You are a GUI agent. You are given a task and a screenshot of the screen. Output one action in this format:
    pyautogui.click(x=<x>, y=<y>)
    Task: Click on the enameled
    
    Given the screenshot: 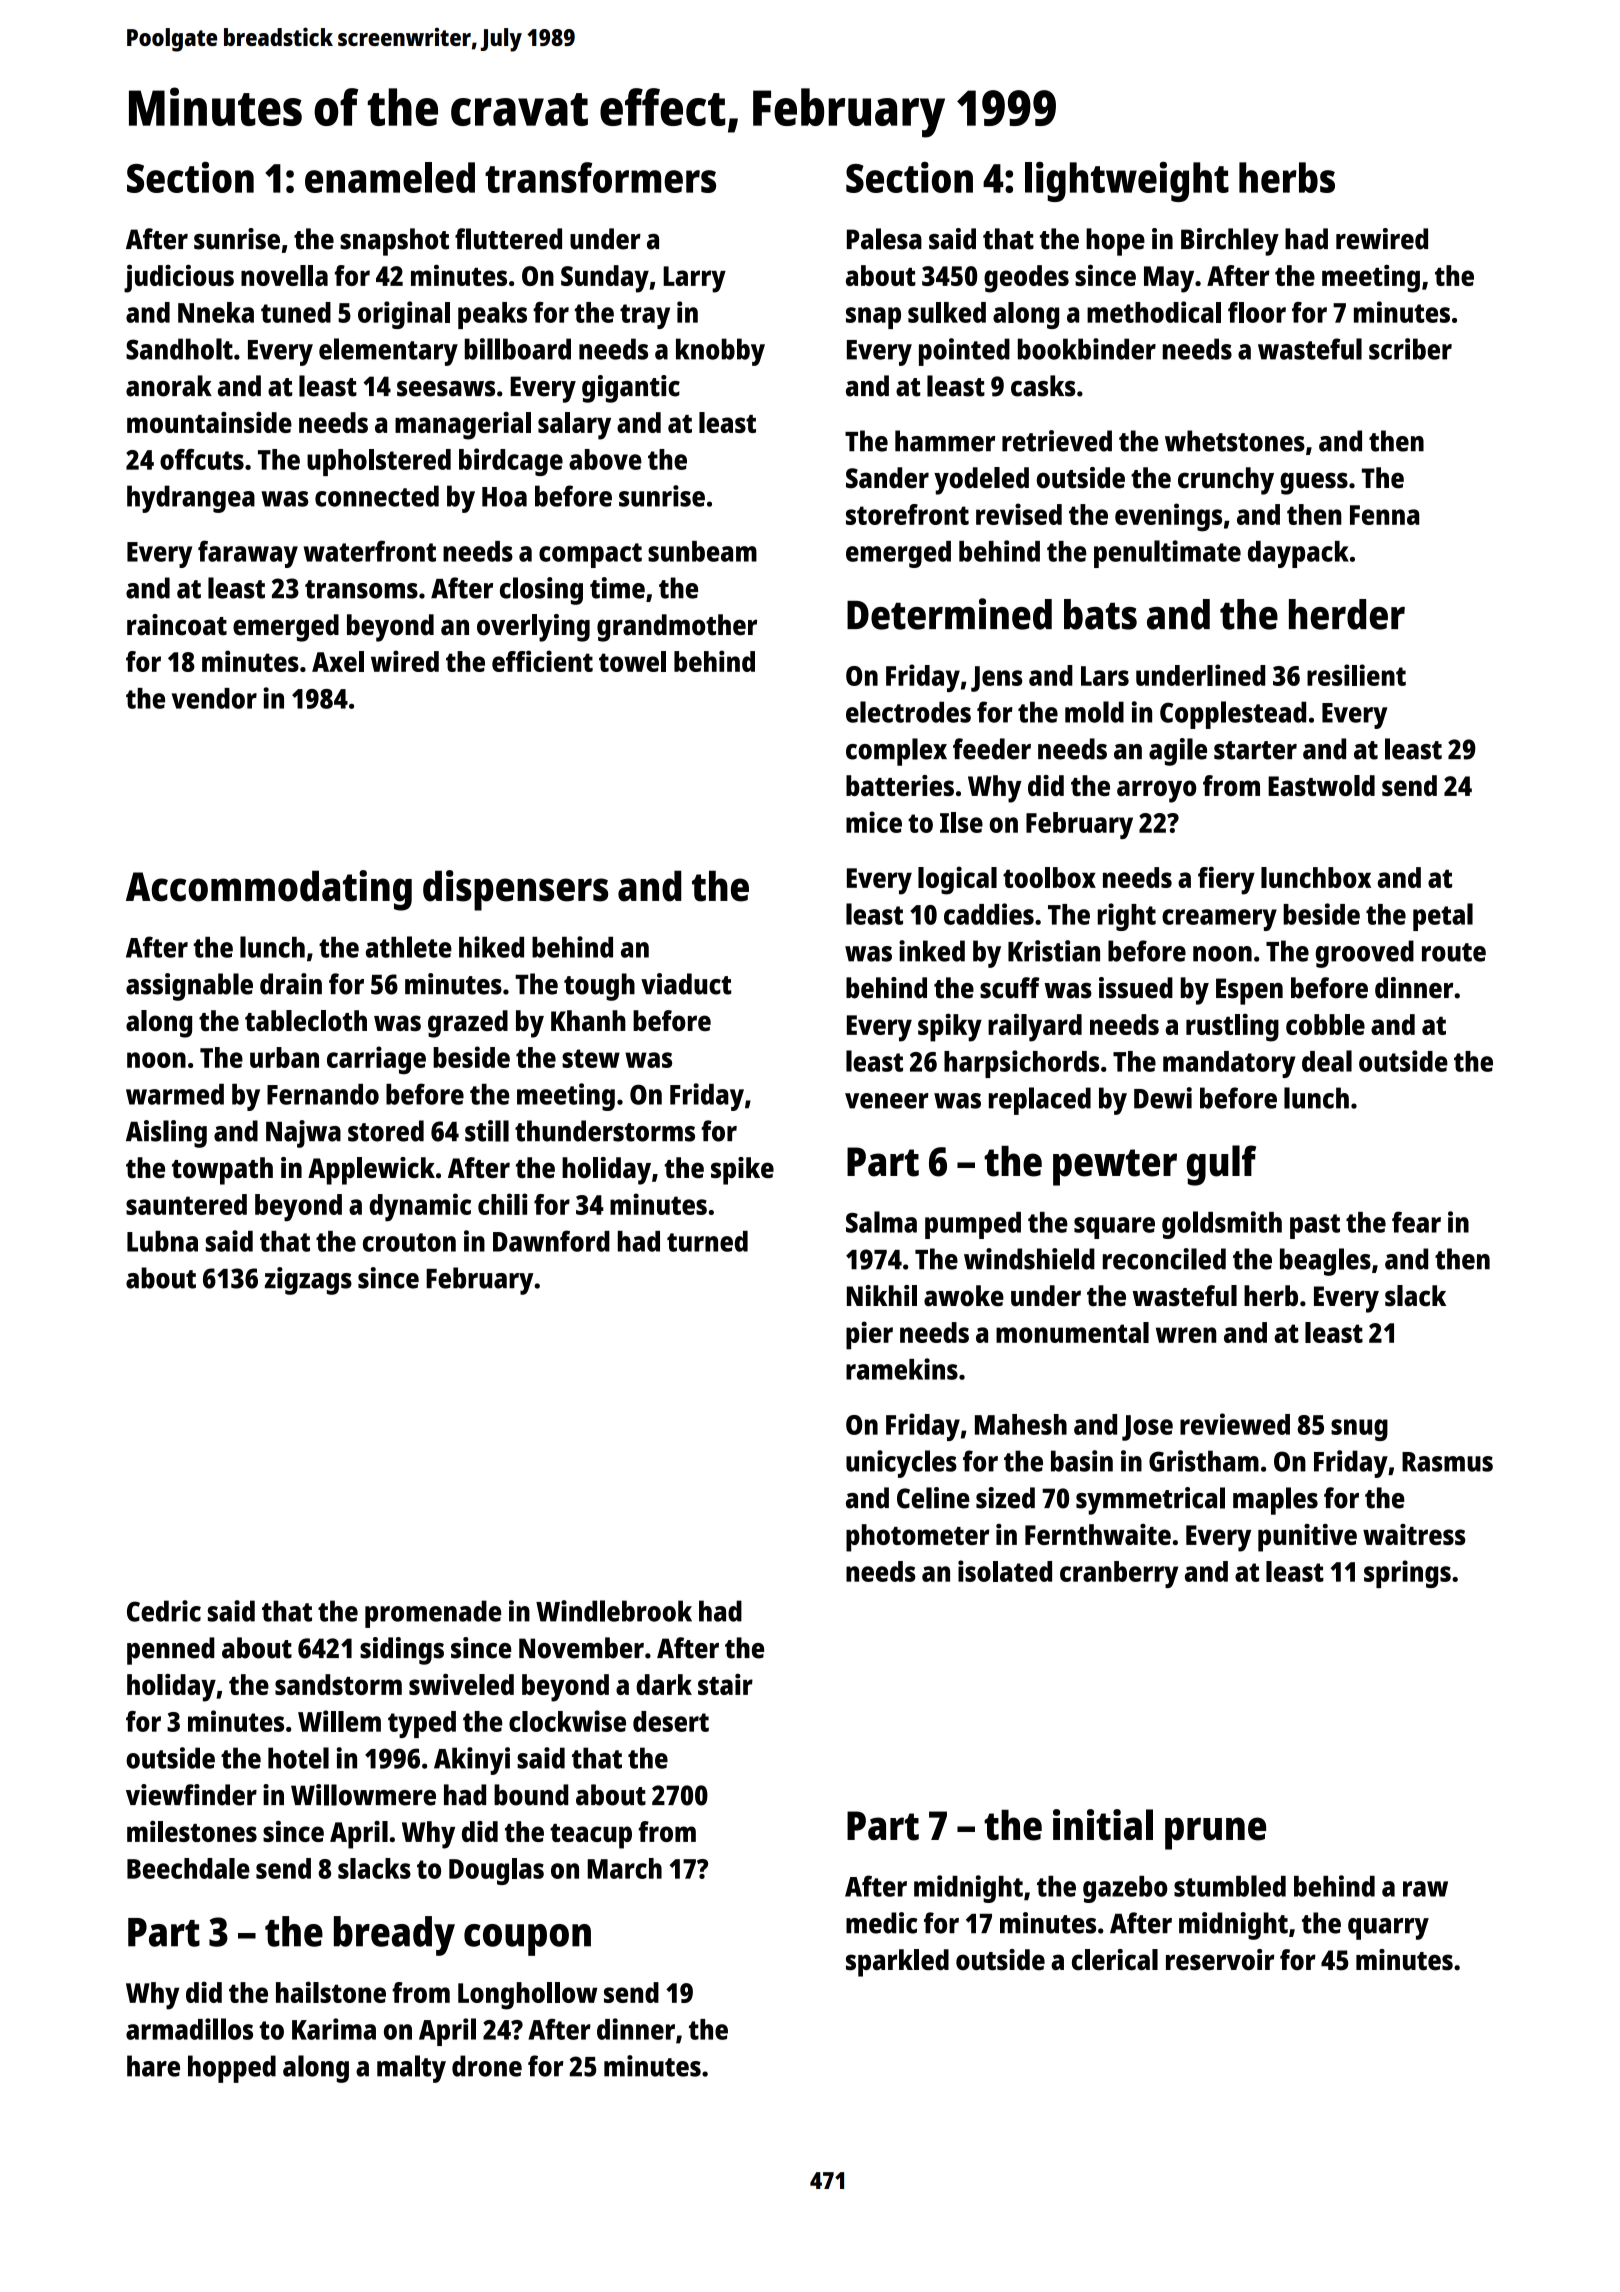 What is the action you would take?
    pyautogui.click(x=390, y=177)
